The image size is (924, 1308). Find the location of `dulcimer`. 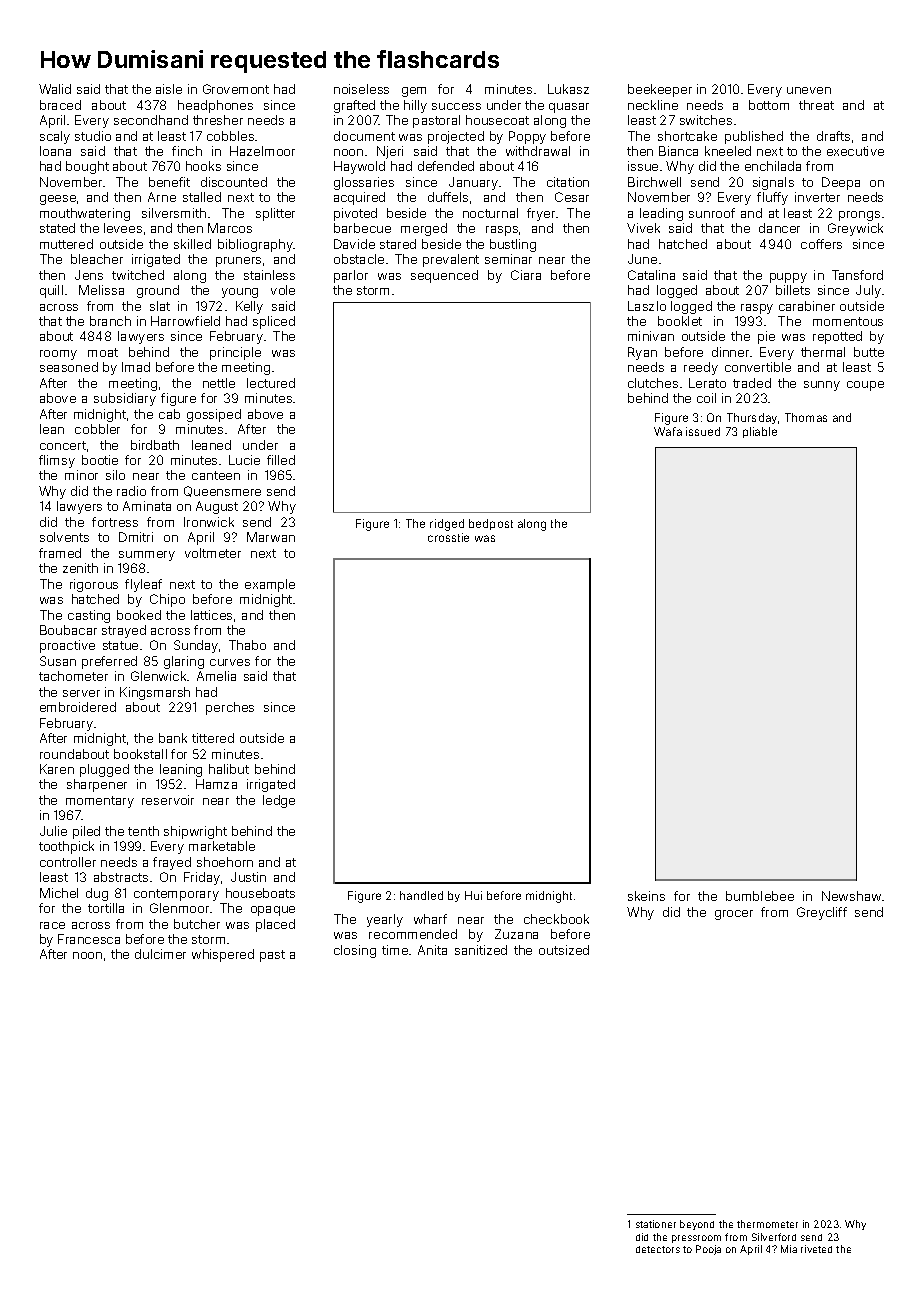

dulcimer is located at coordinates (160, 954).
